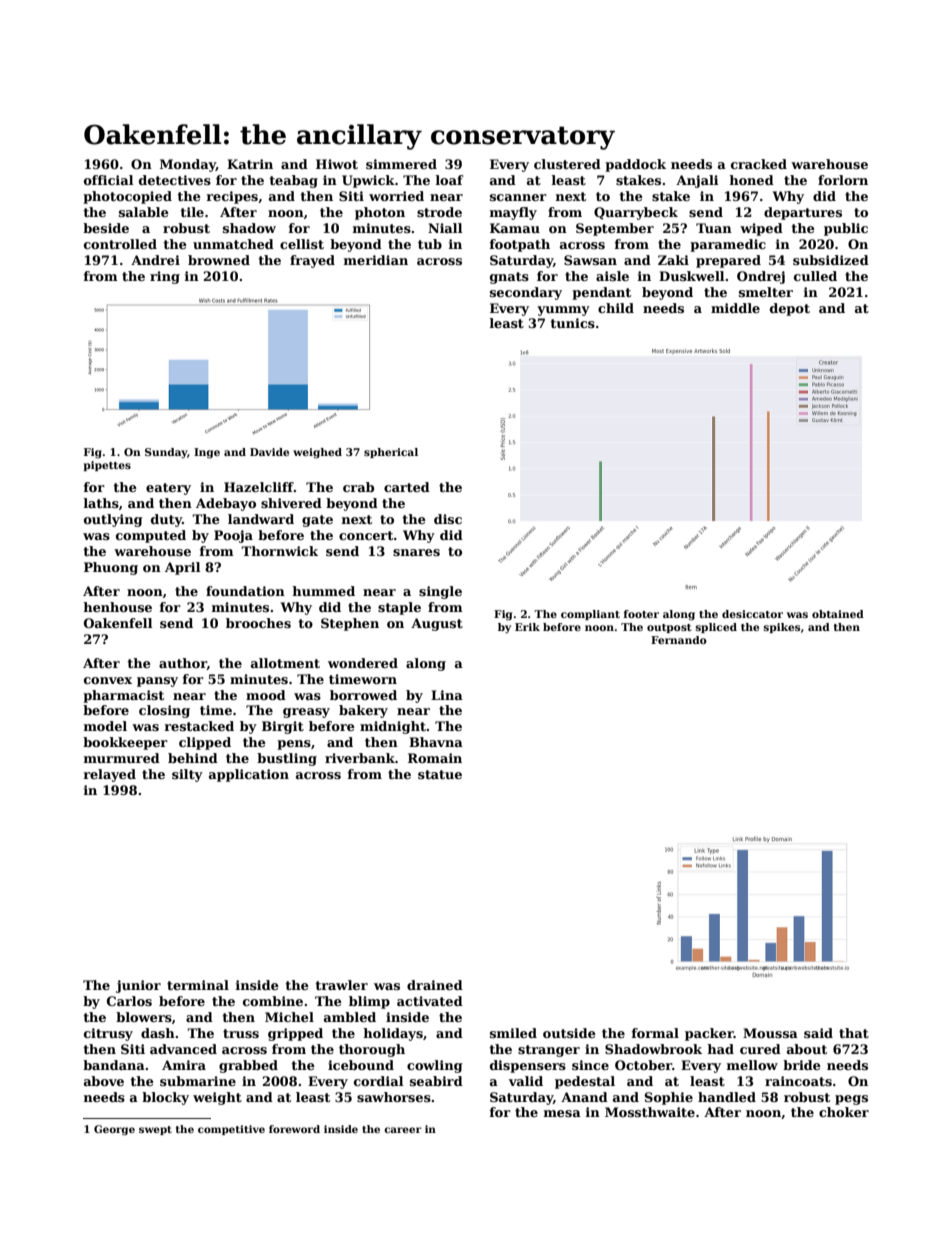  I want to click on controlled, so click(120, 244).
